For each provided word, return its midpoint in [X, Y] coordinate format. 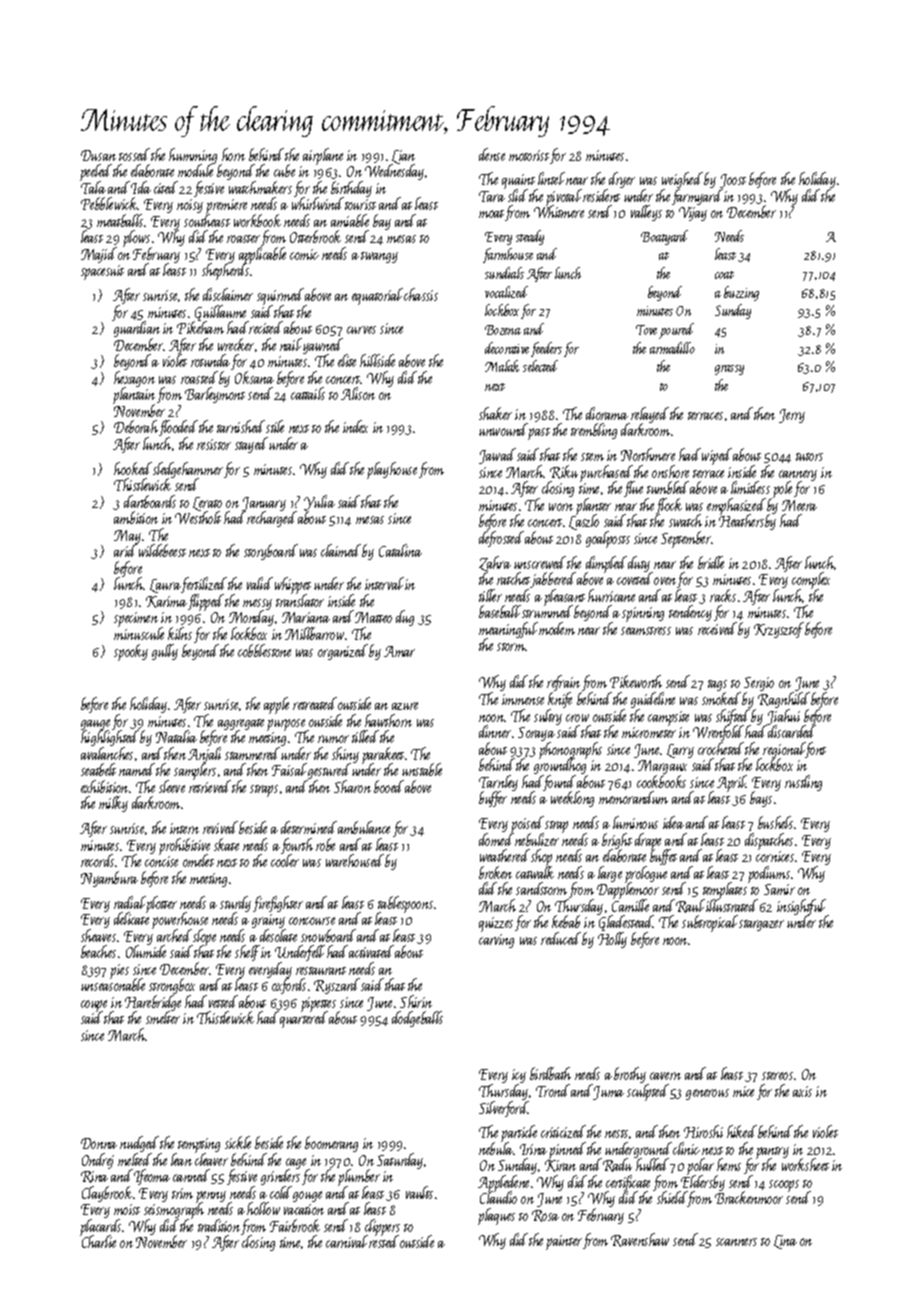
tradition [219, 1226]
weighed [682, 180]
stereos [777, 1076]
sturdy [235, 904]
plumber [359, 1178]
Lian [403, 157]
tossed [134, 154]
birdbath [550, 1073]
